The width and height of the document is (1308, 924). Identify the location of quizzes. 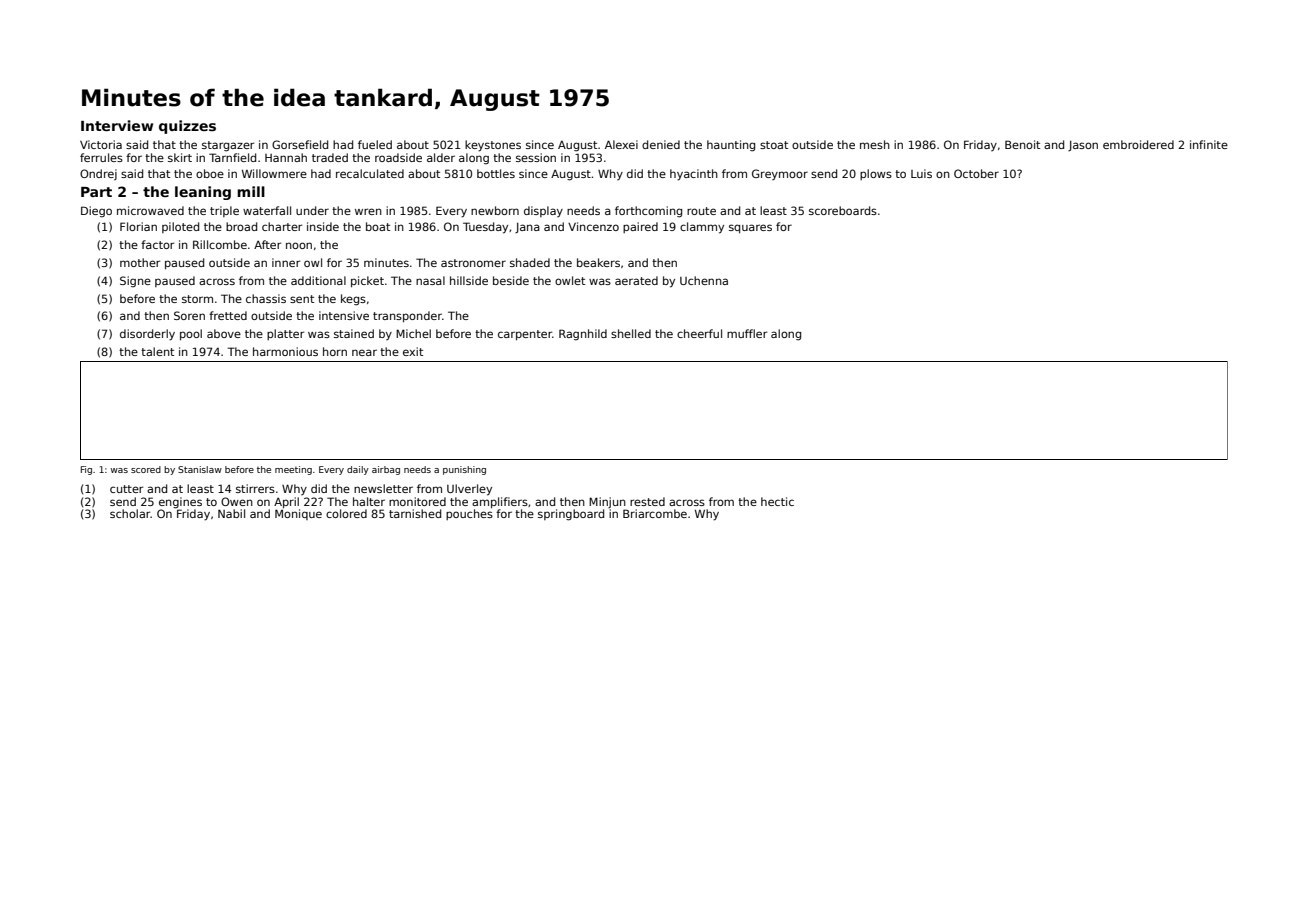
(187, 127).
